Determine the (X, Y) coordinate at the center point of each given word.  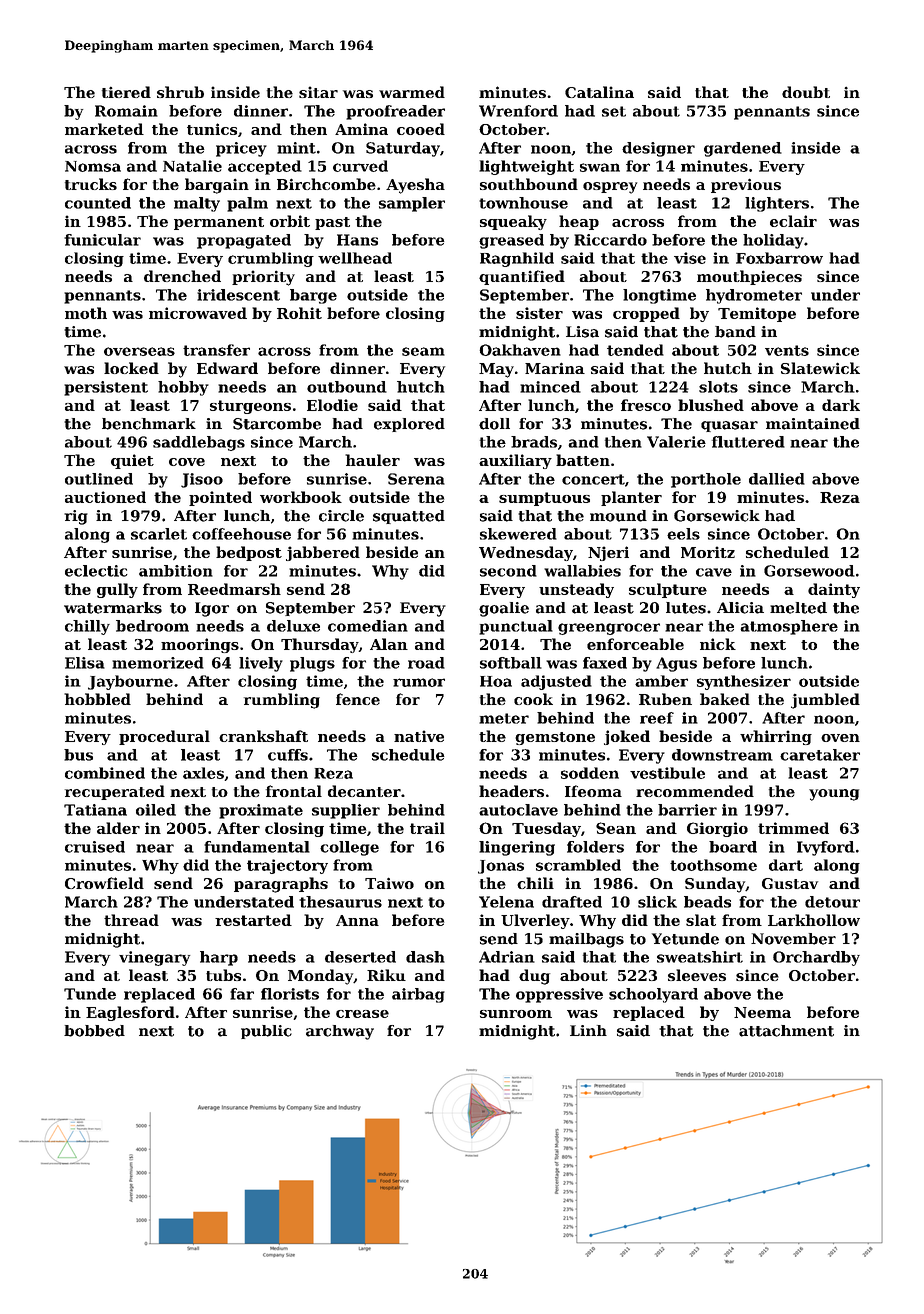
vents (787, 350)
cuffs (288, 755)
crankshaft (263, 736)
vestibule (667, 773)
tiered (126, 92)
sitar (318, 92)
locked (131, 368)
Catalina (599, 92)
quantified (522, 277)
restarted (253, 920)
